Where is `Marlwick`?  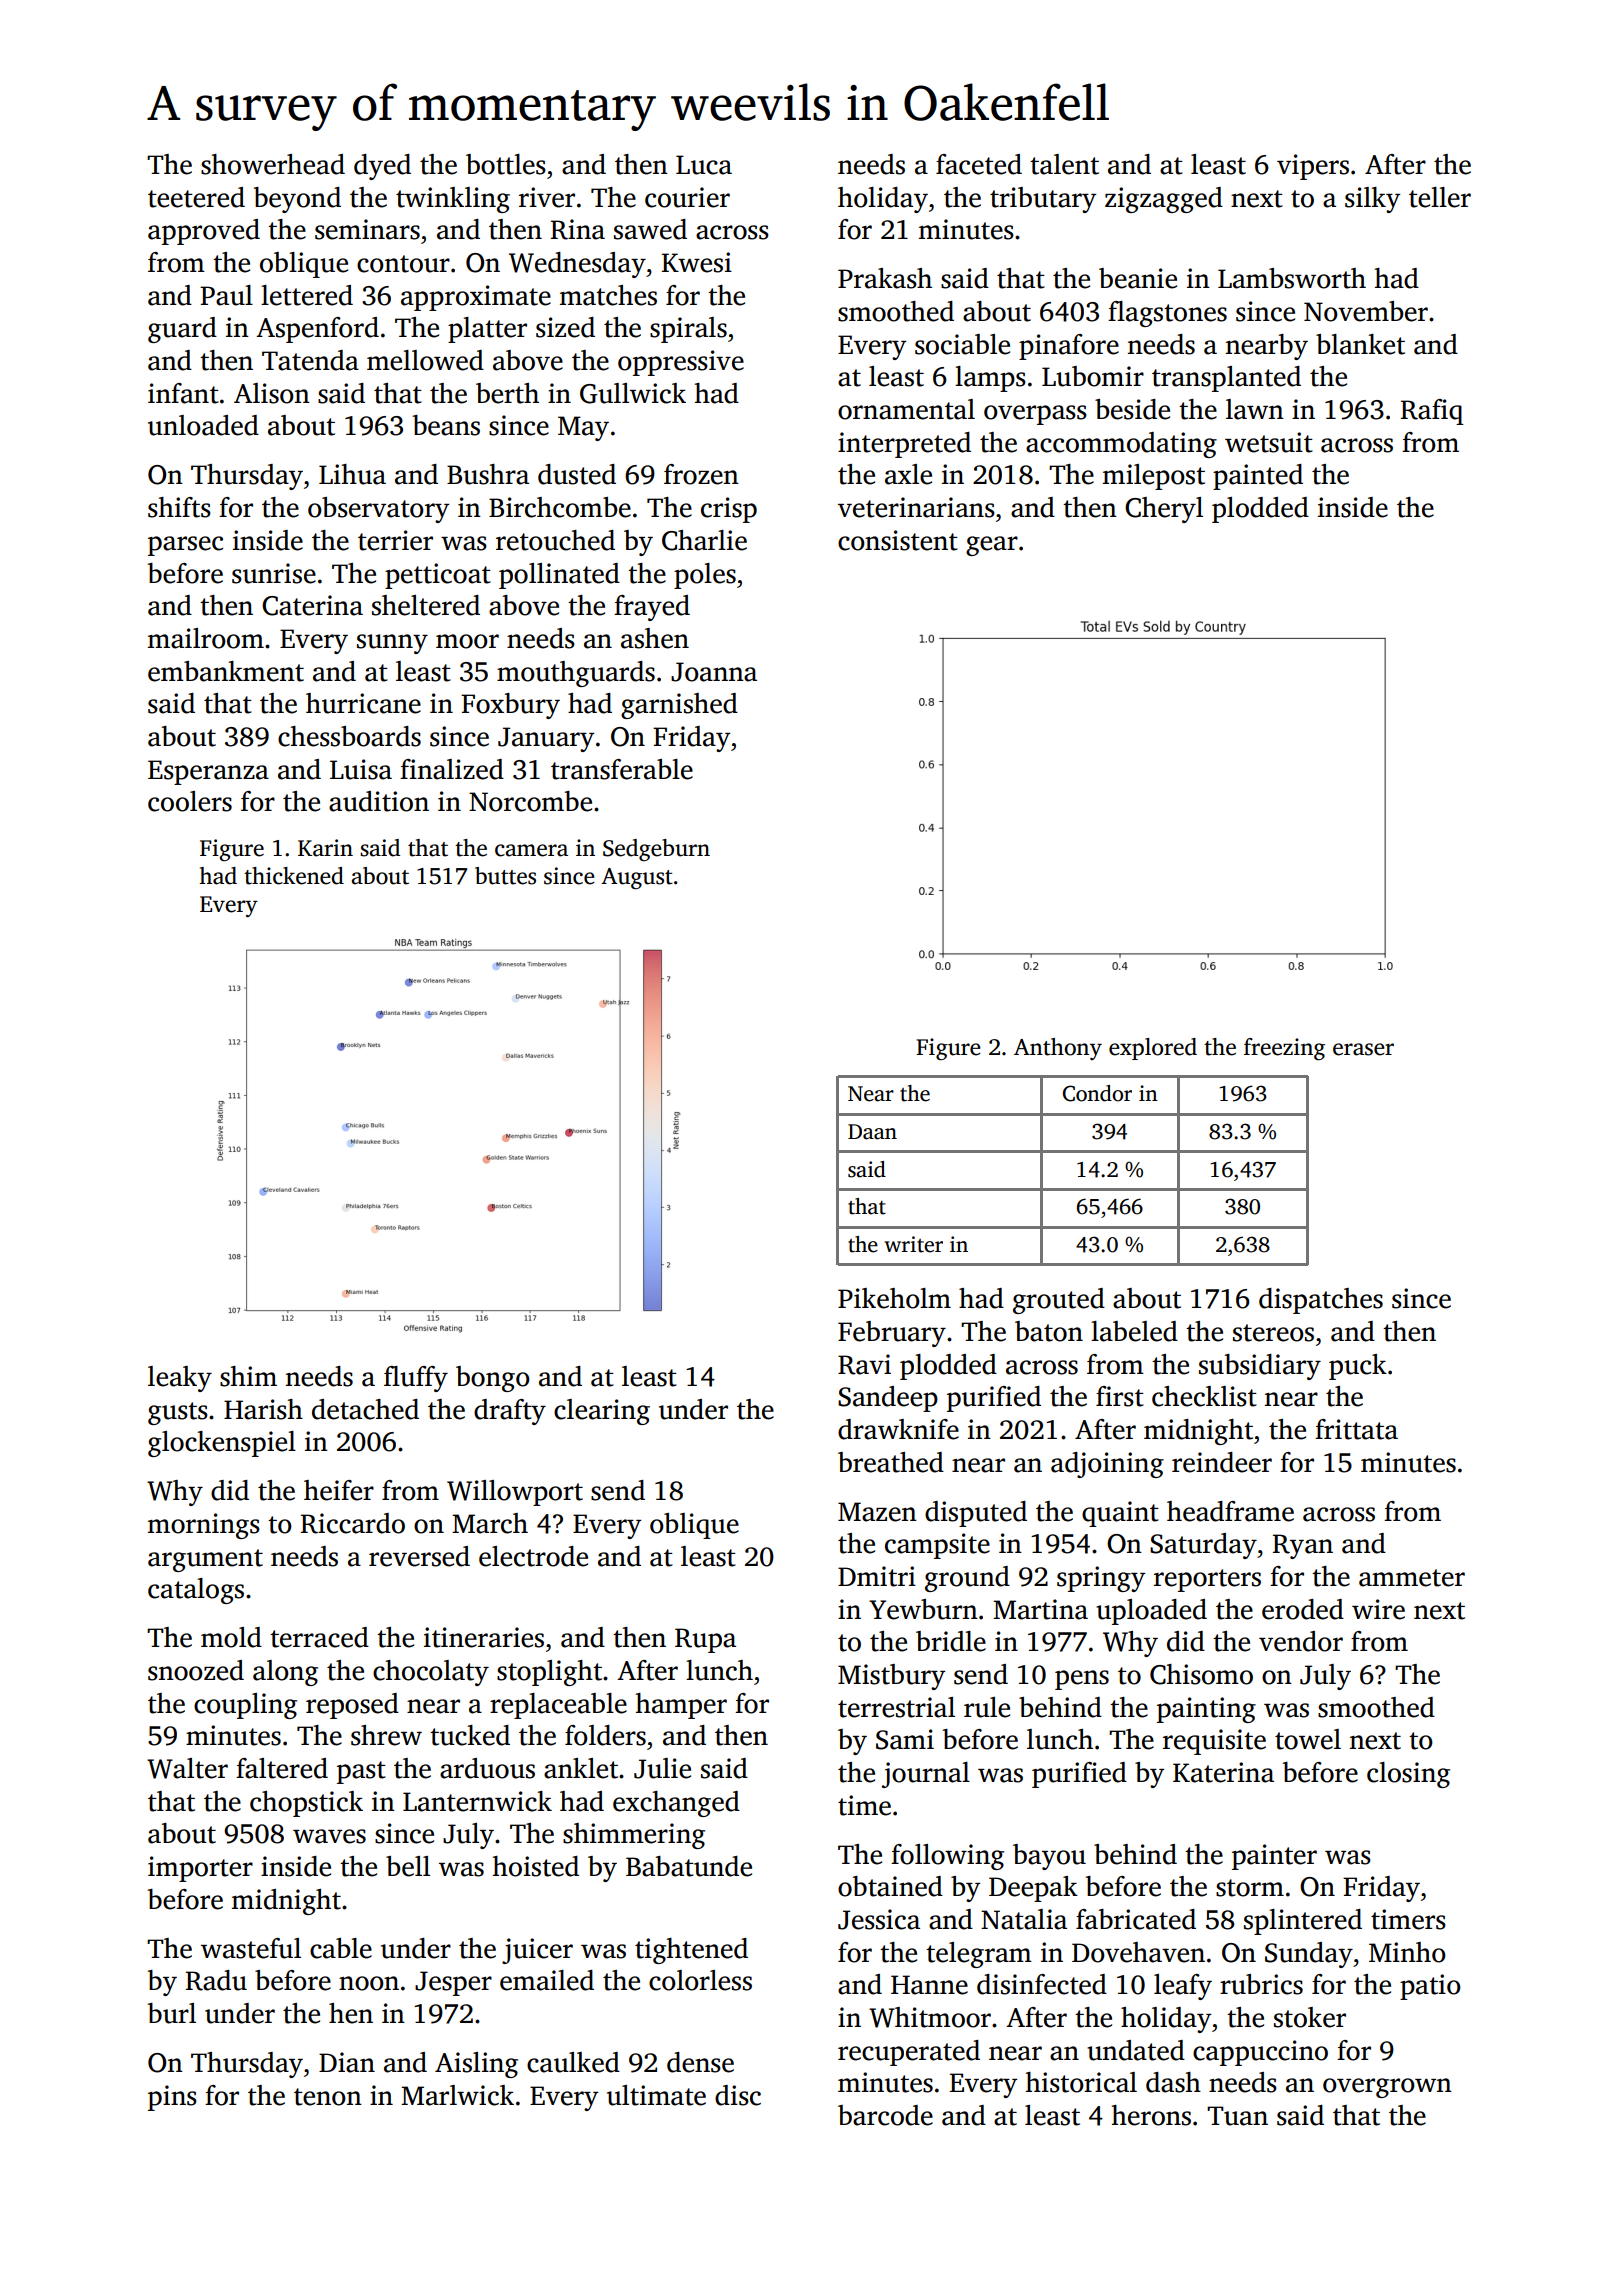
Marlwick is located at coordinates (457, 2095).
